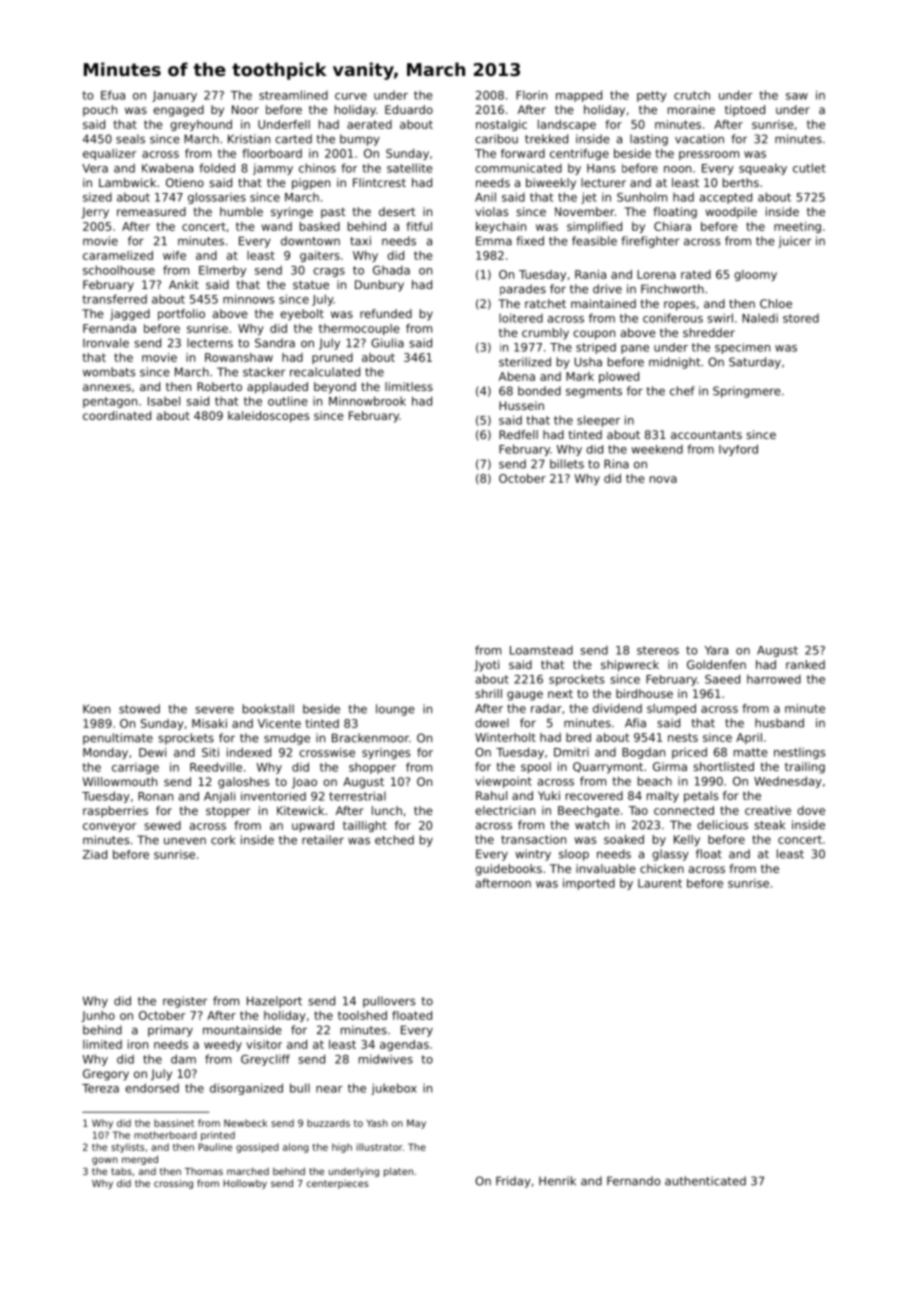 Image resolution: width=908 pixels, height=1316 pixels. I want to click on Springmere, so click(747, 392).
